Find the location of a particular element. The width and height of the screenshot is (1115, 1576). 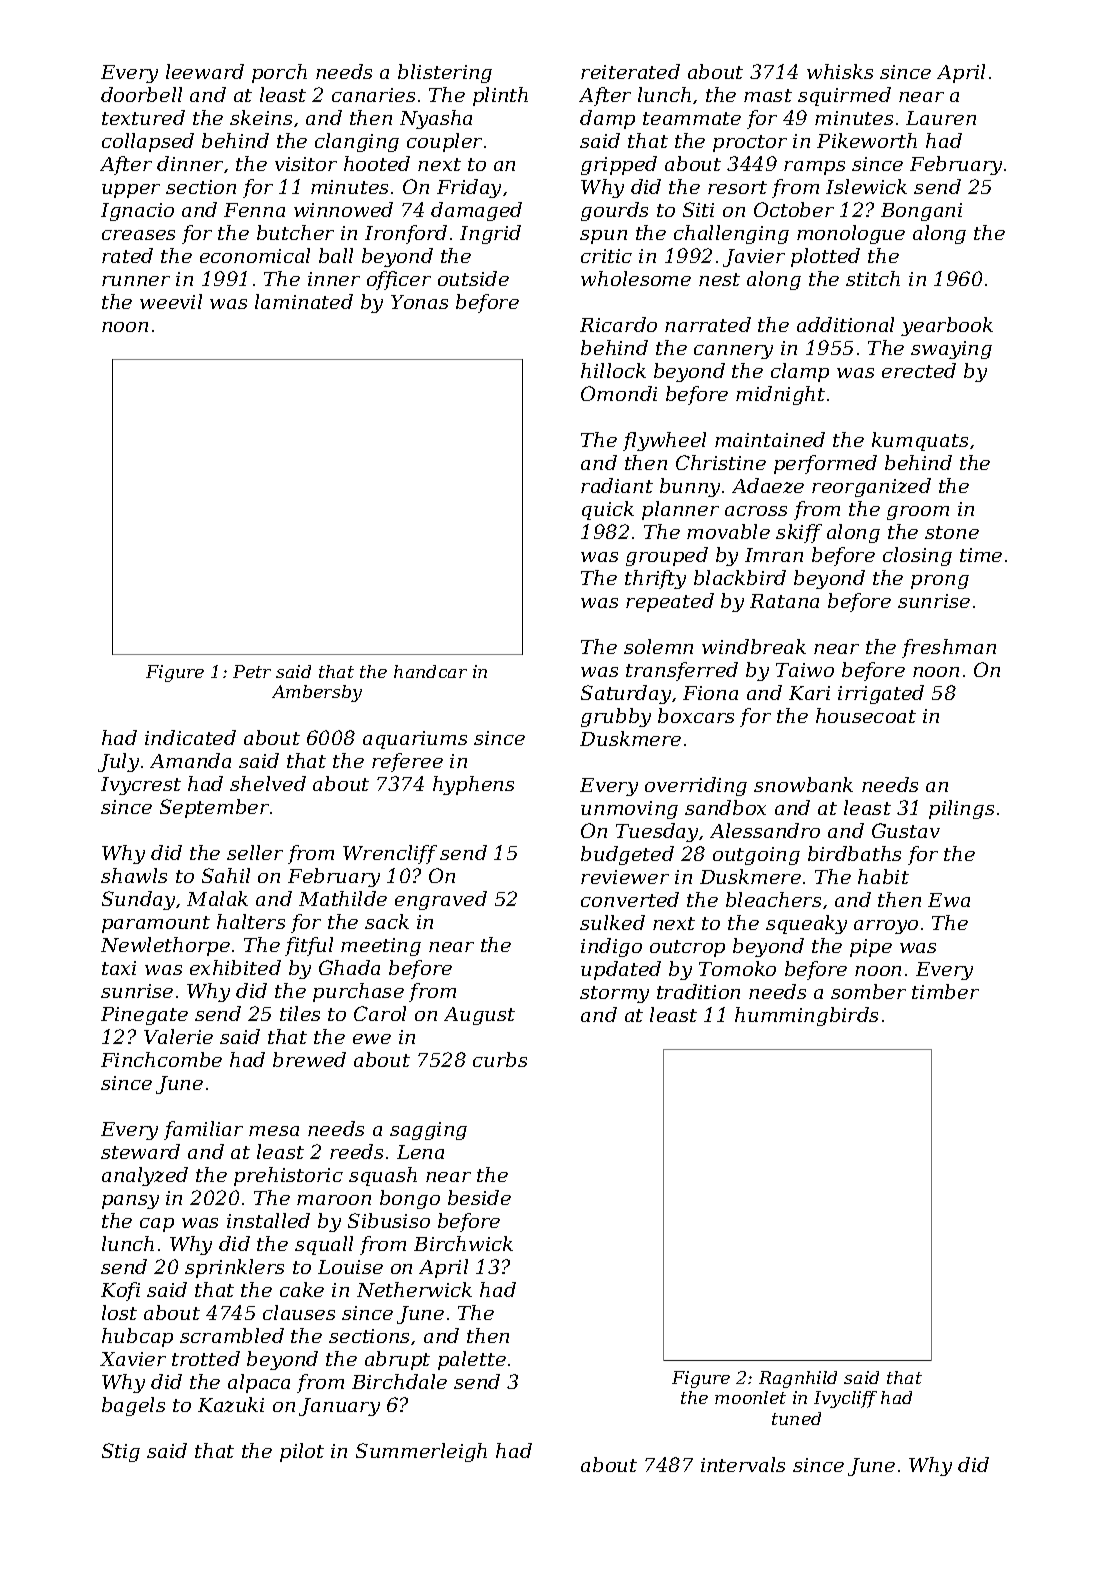

Summerleigh is located at coordinates (421, 1452).
